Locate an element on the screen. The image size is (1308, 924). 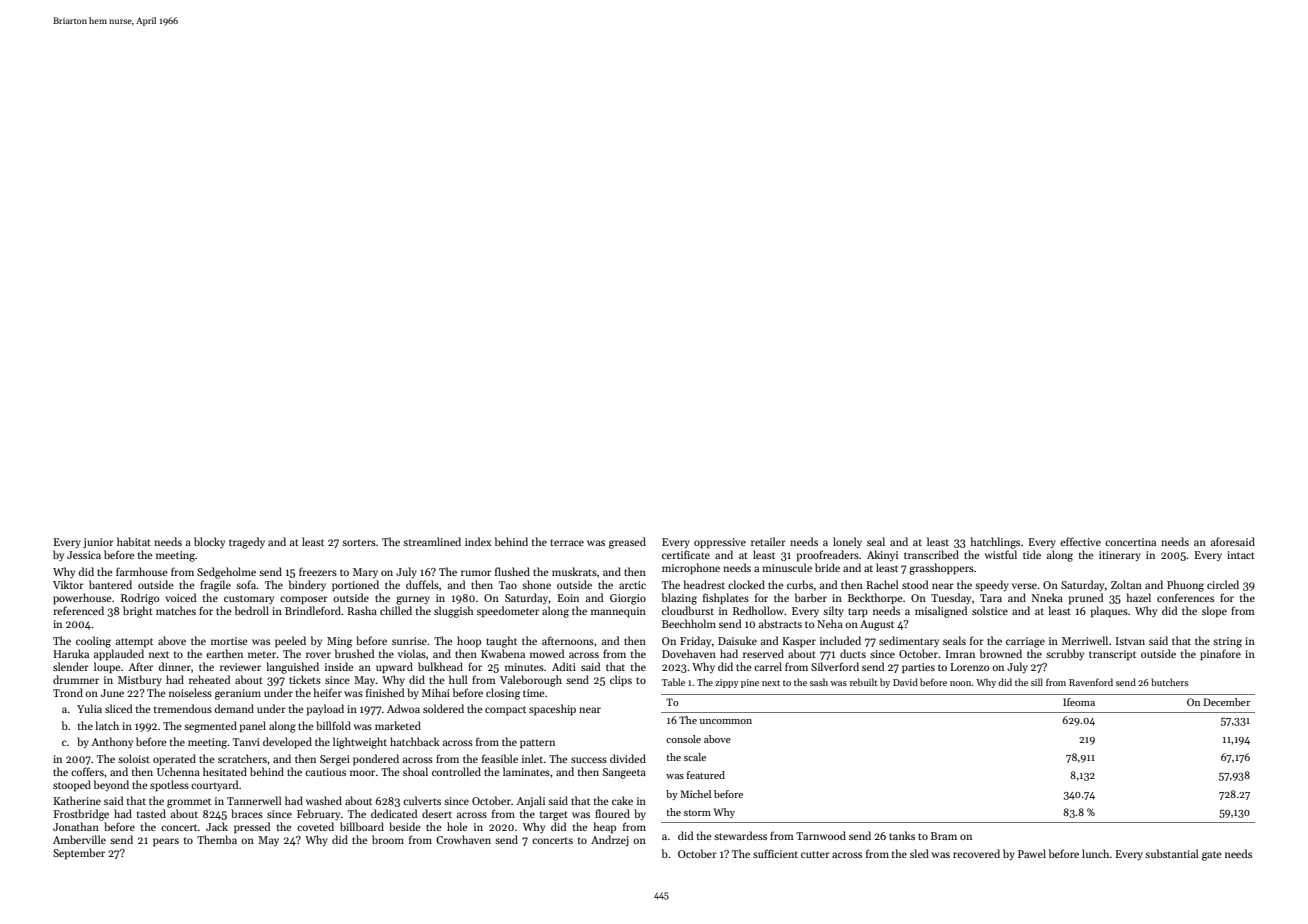
tasted is located at coordinates (151, 813).
